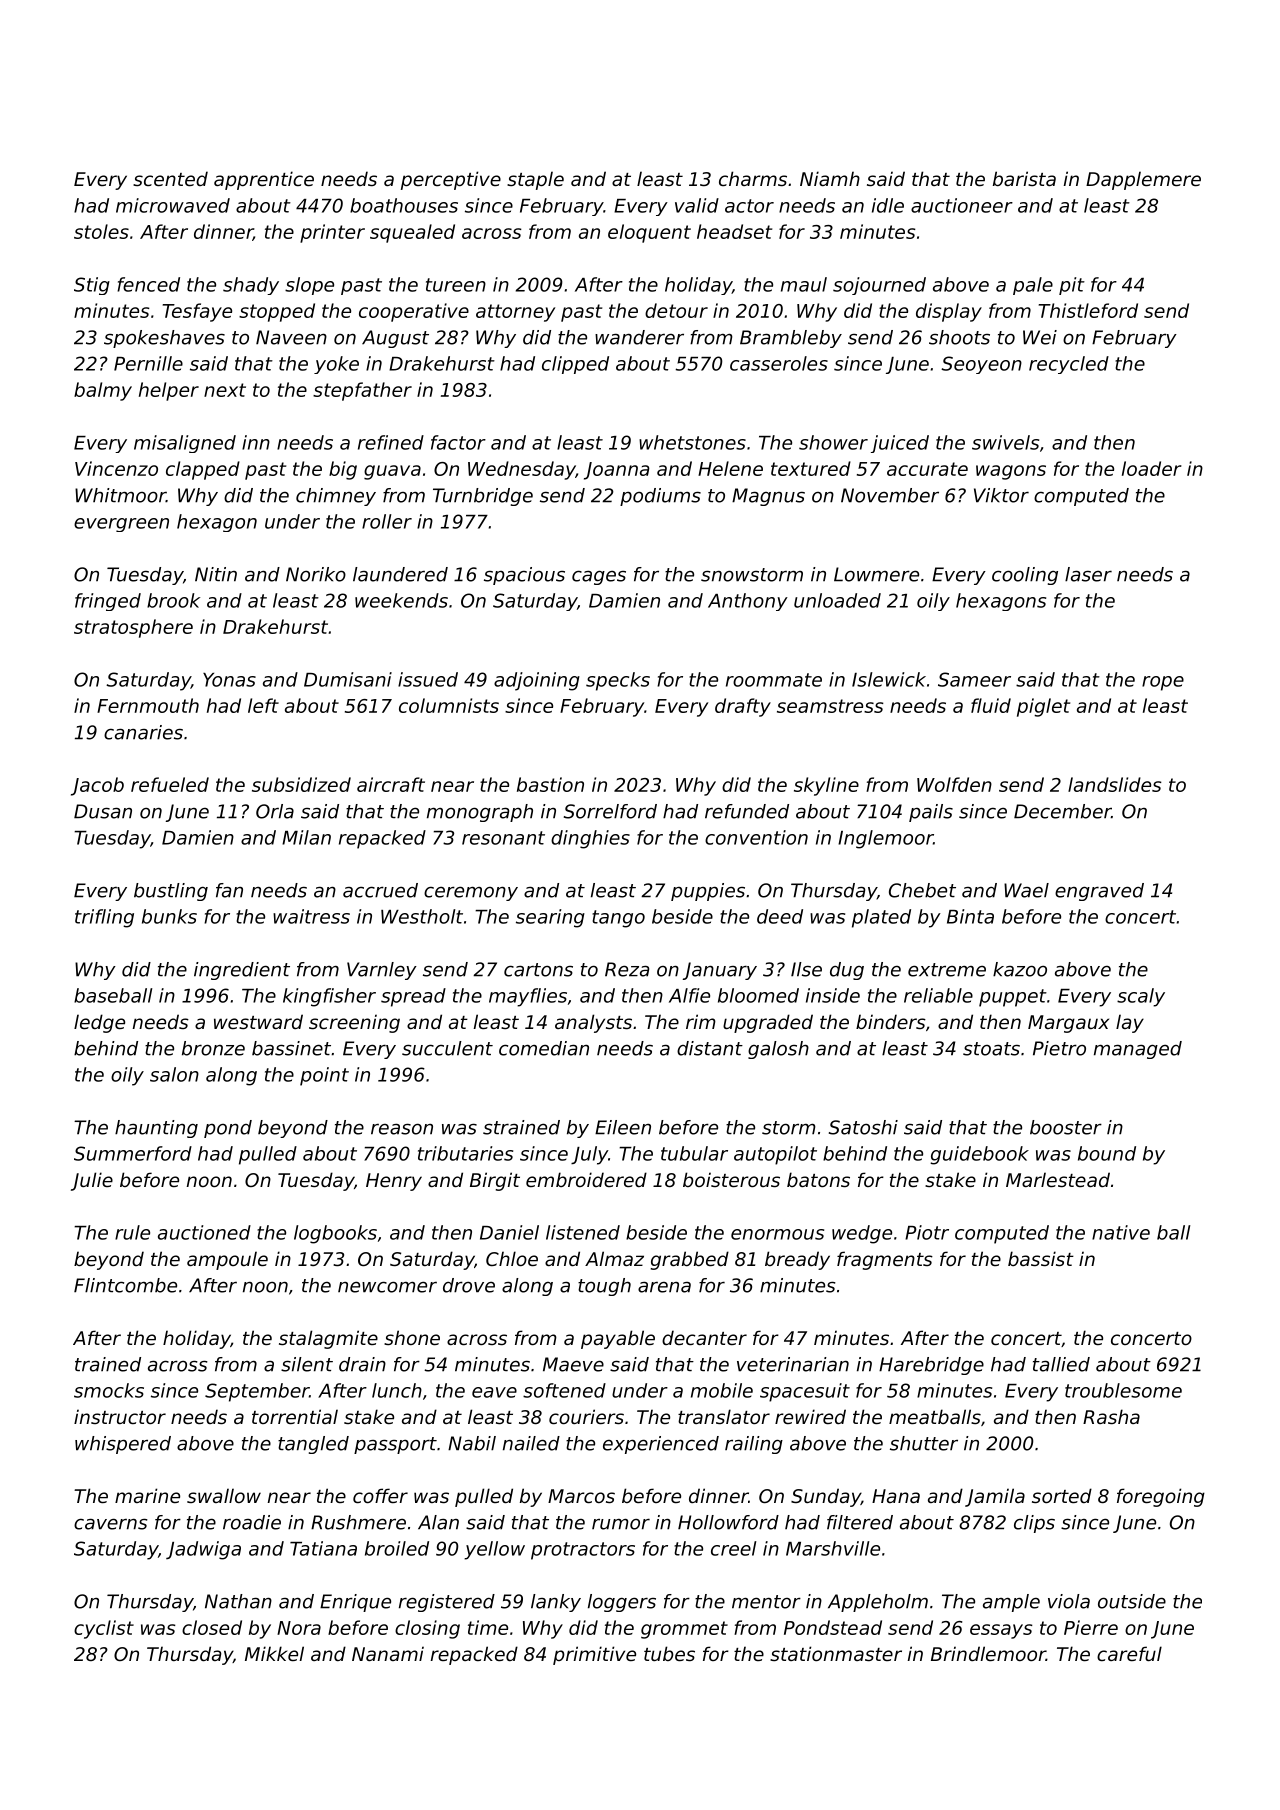 This screenshot has height=1810, width=1280. What do you see at coordinates (104, 1629) in the screenshot?
I see `cyclist` at bounding box center [104, 1629].
